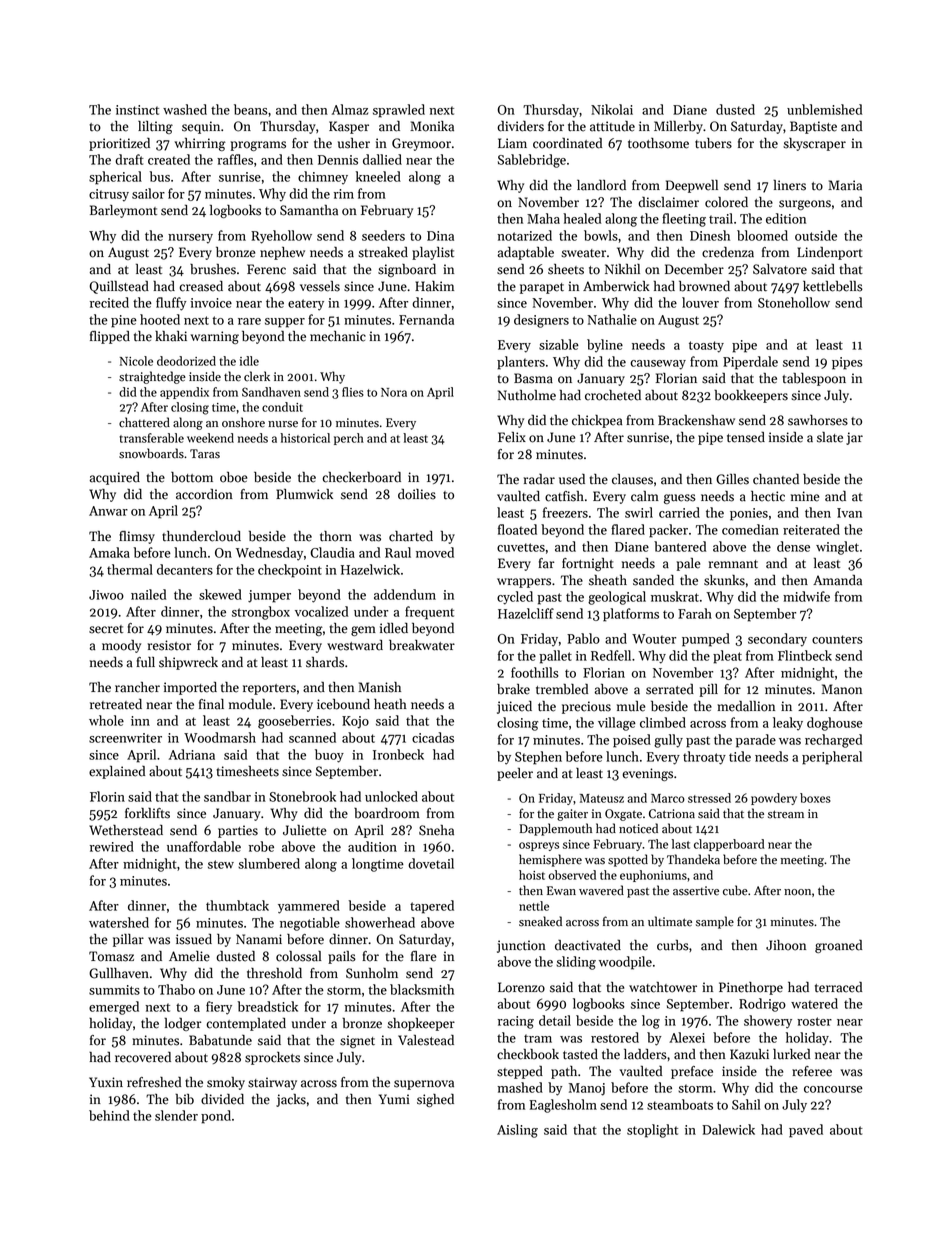 The image size is (952, 1233). Describe the element at coordinates (612, 109) in the screenshot. I see `Nikolai` at that location.
